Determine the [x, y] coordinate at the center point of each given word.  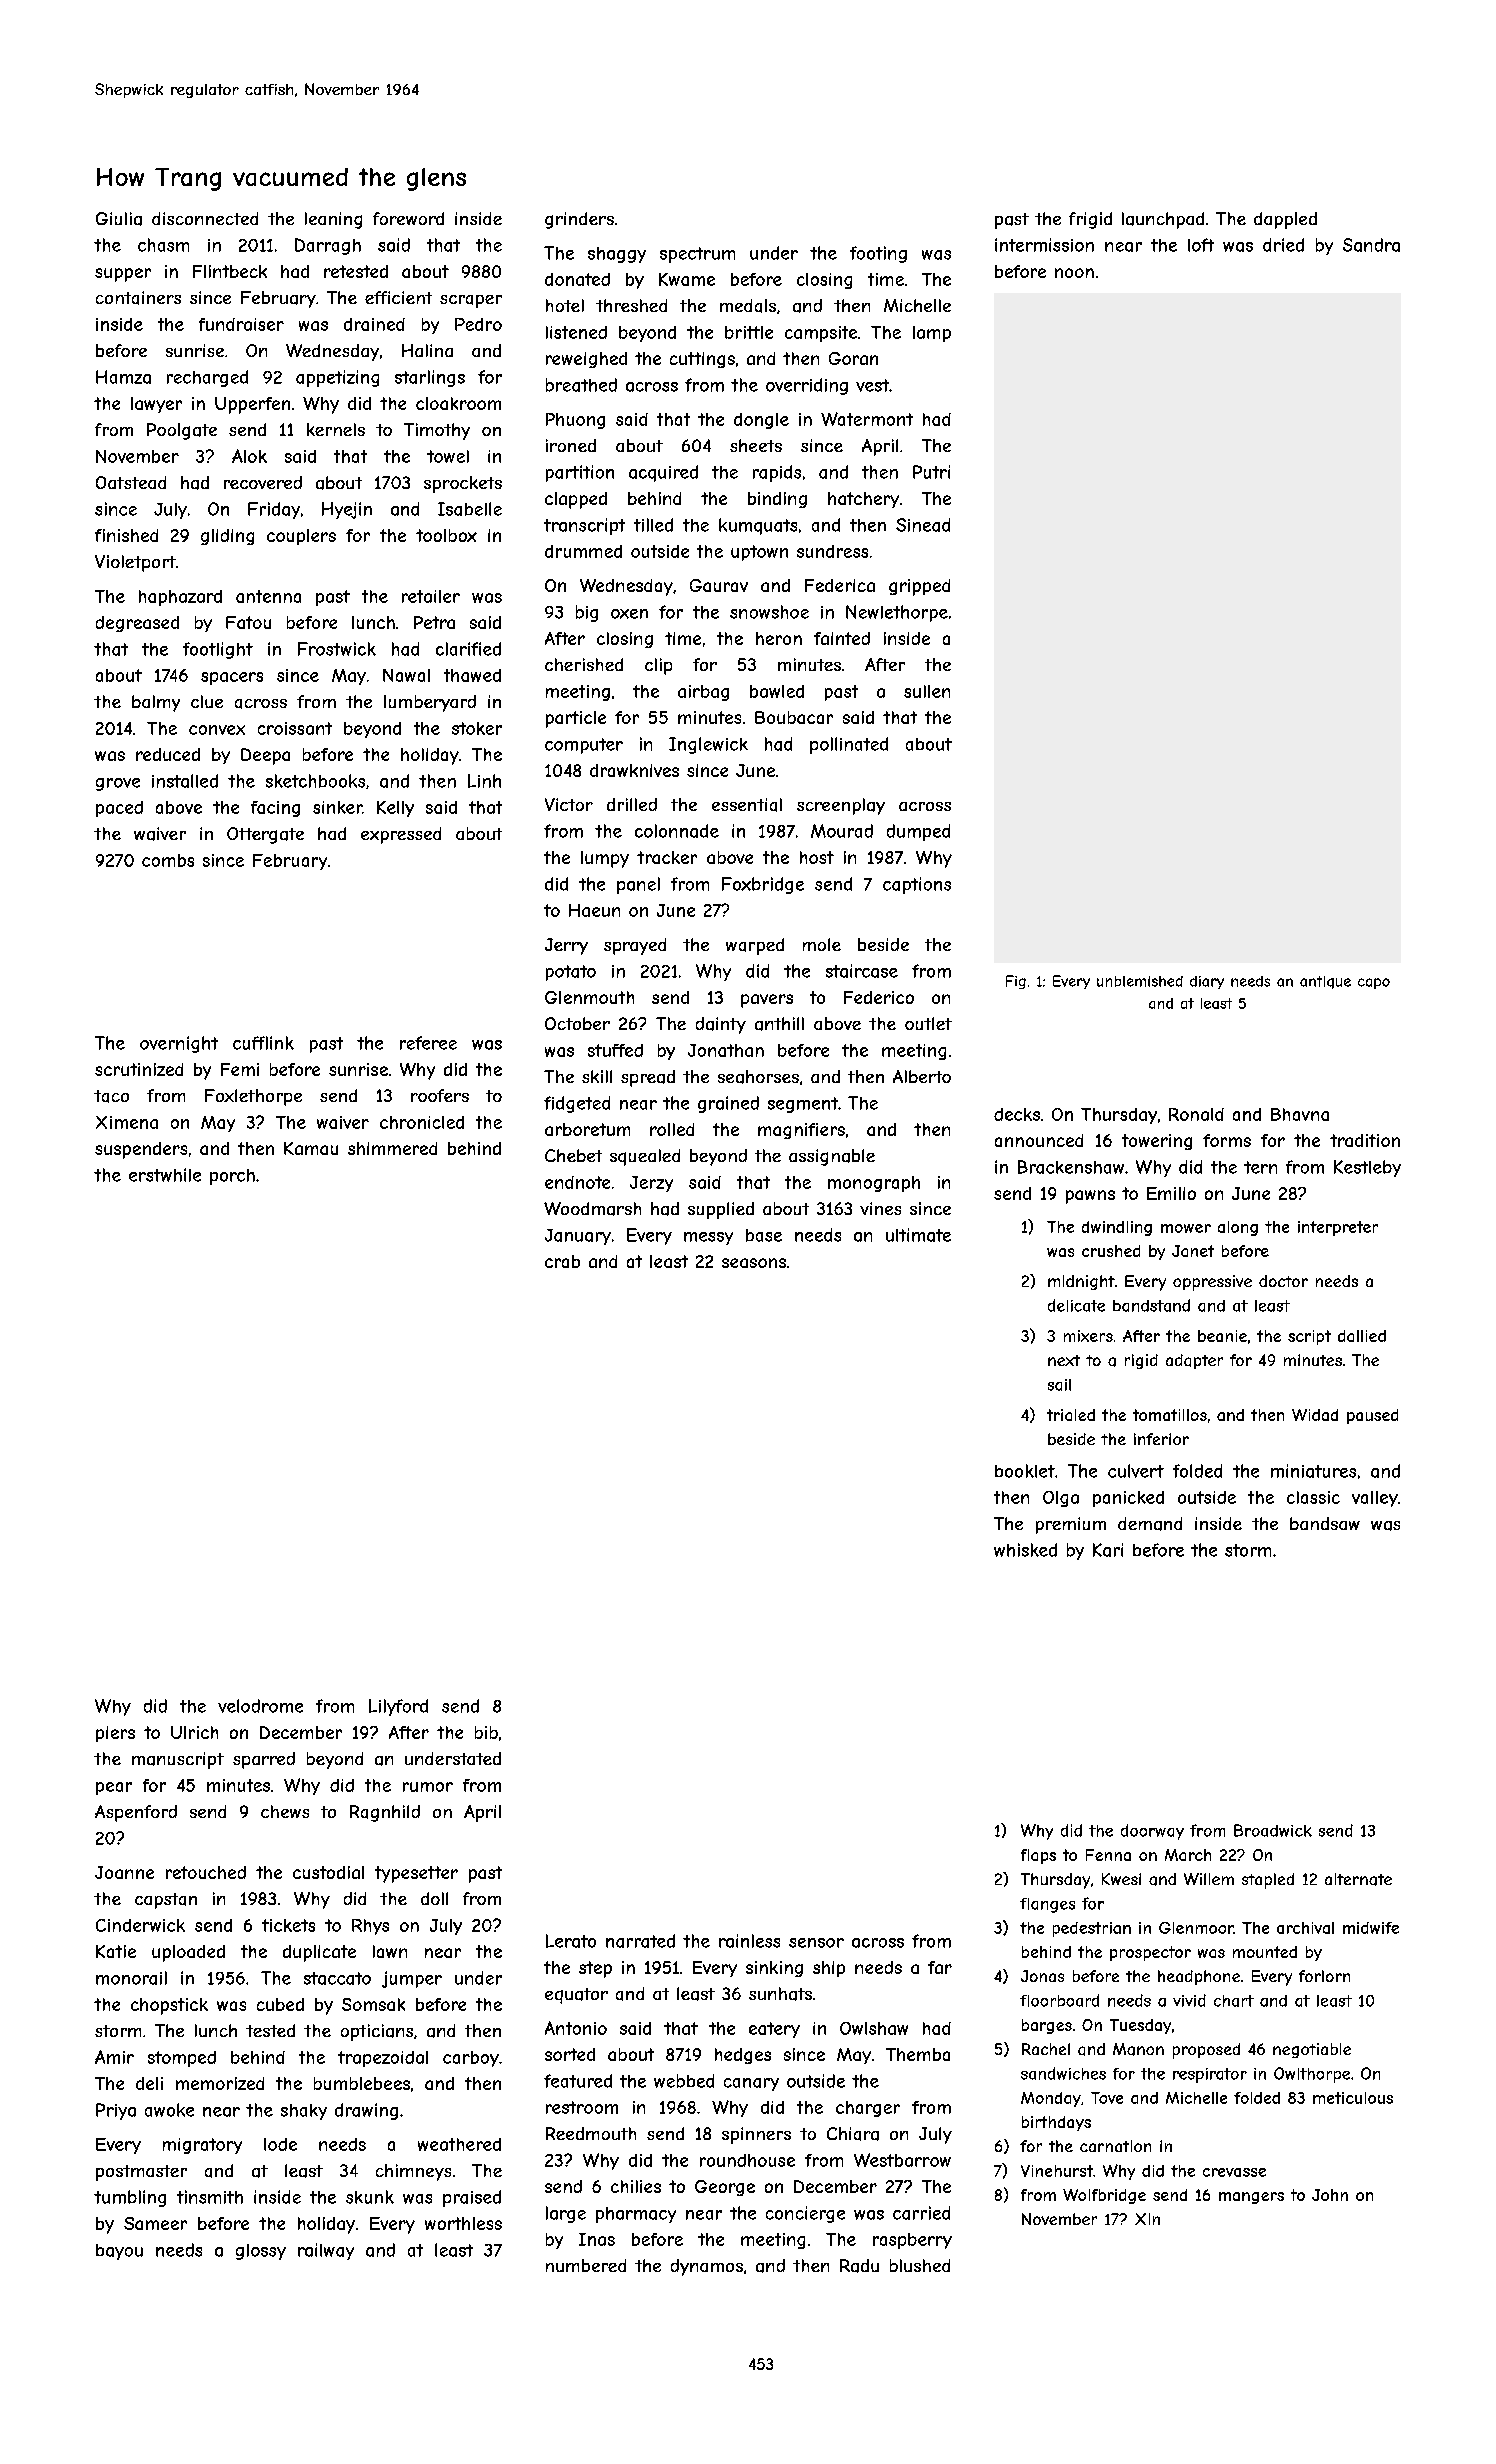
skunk [370, 2197]
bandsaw [1325, 1523]
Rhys [370, 1927]
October [577, 1023]
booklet [1025, 1471]
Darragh [328, 246]
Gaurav [719, 585]
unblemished [1140, 981]
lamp [932, 334]
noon [1074, 273]
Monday [1051, 2099]
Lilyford [398, 1707]
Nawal [406, 675]
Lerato [571, 1941]
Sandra [1371, 245]
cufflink [263, 1043]
